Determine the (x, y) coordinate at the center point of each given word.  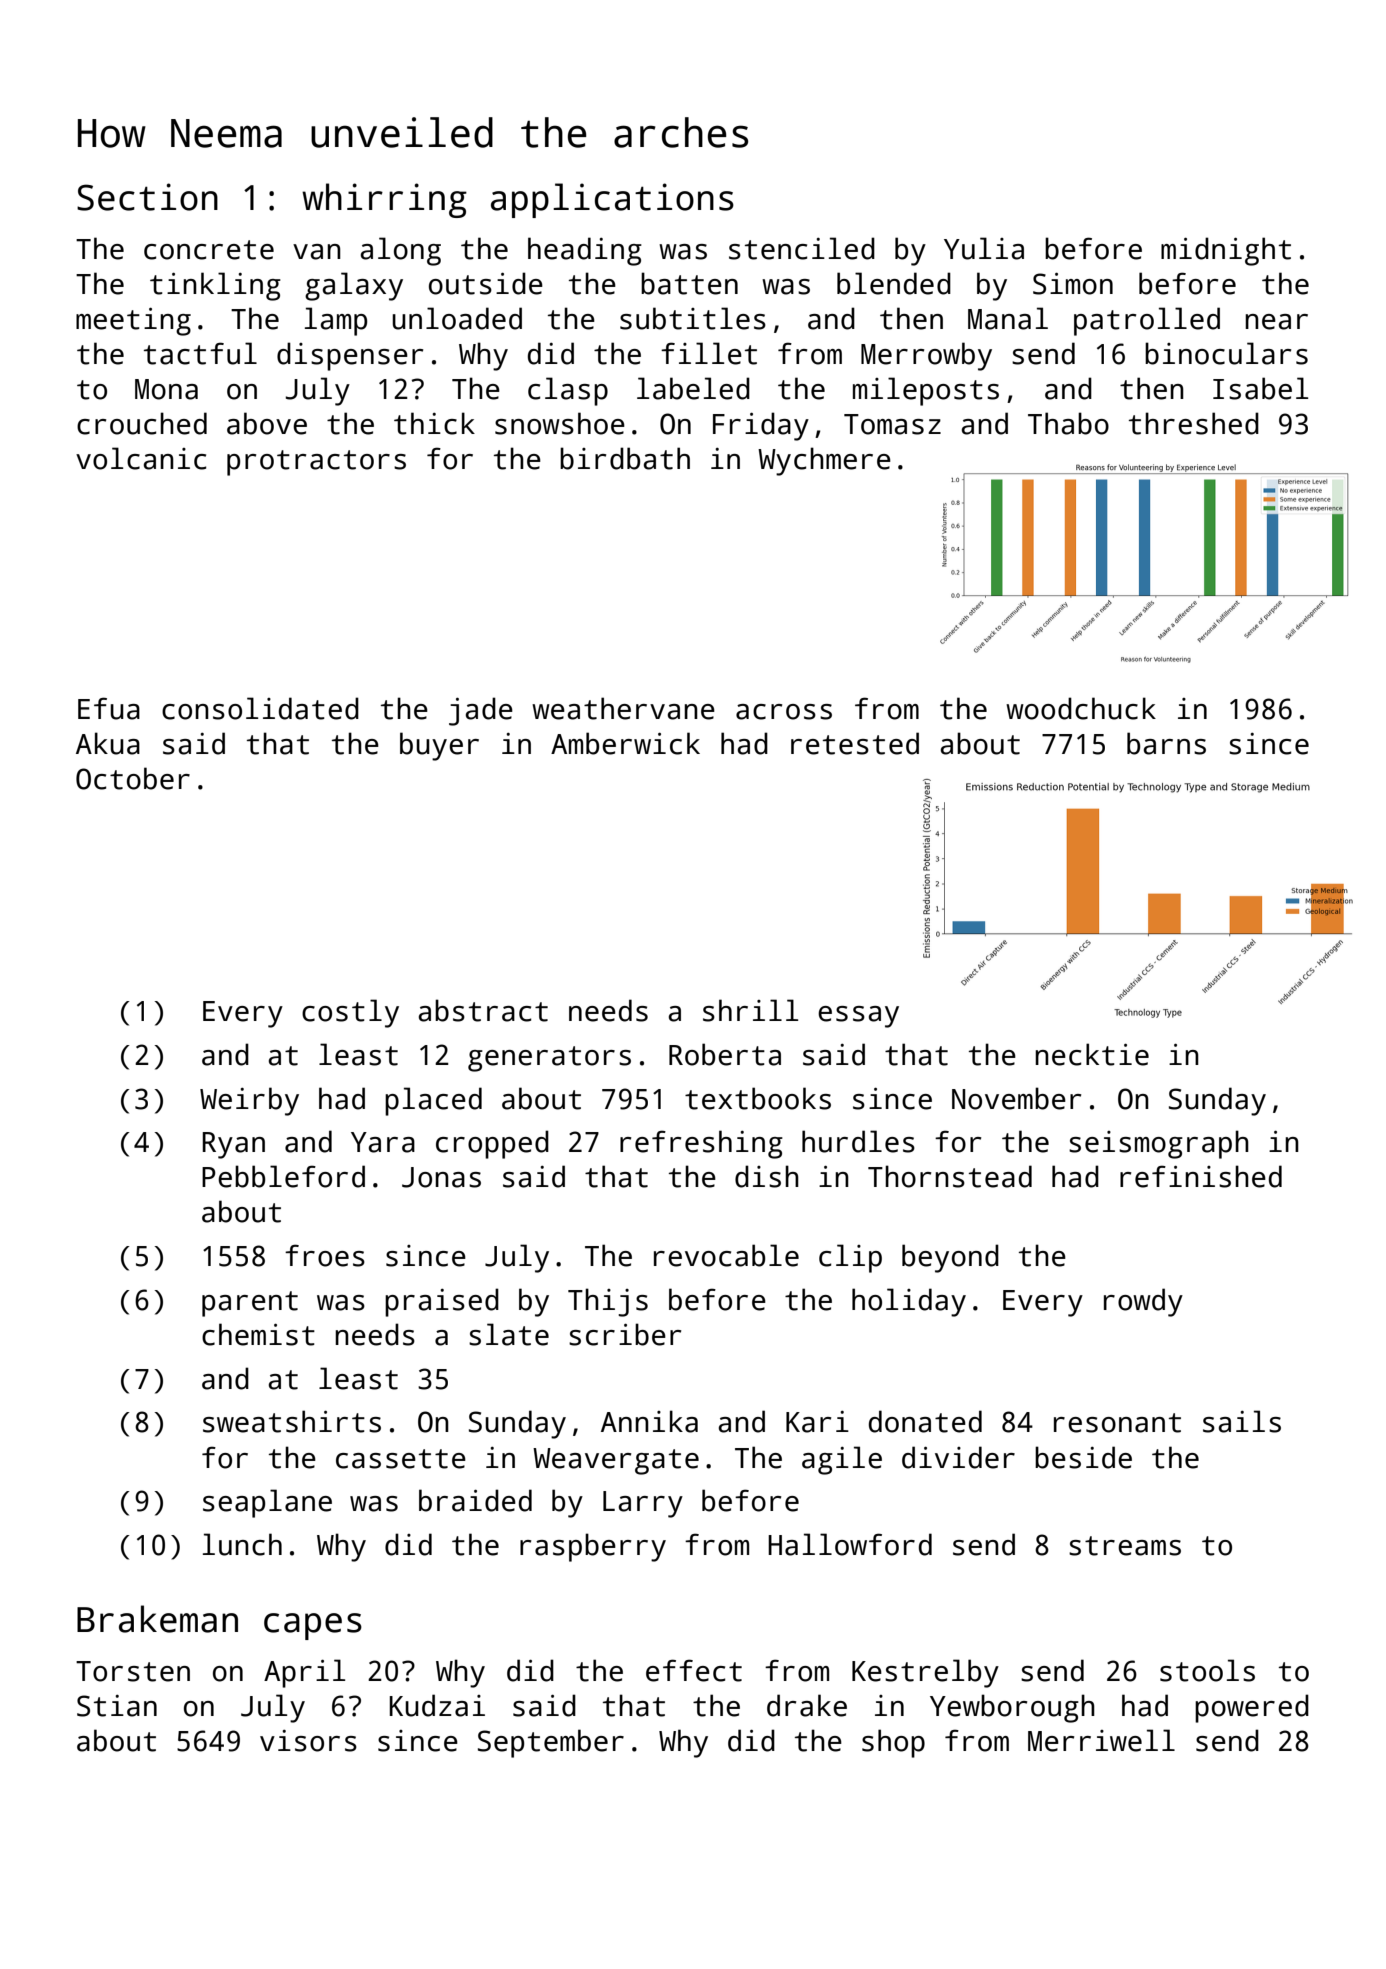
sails (1242, 1421)
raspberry (593, 1547)
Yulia (984, 248)
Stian (117, 1706)
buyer (439, 746)
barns (1166, 743)
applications (612, 200)
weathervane (623, 708)
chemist (258, 1334)
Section (147, 197)
